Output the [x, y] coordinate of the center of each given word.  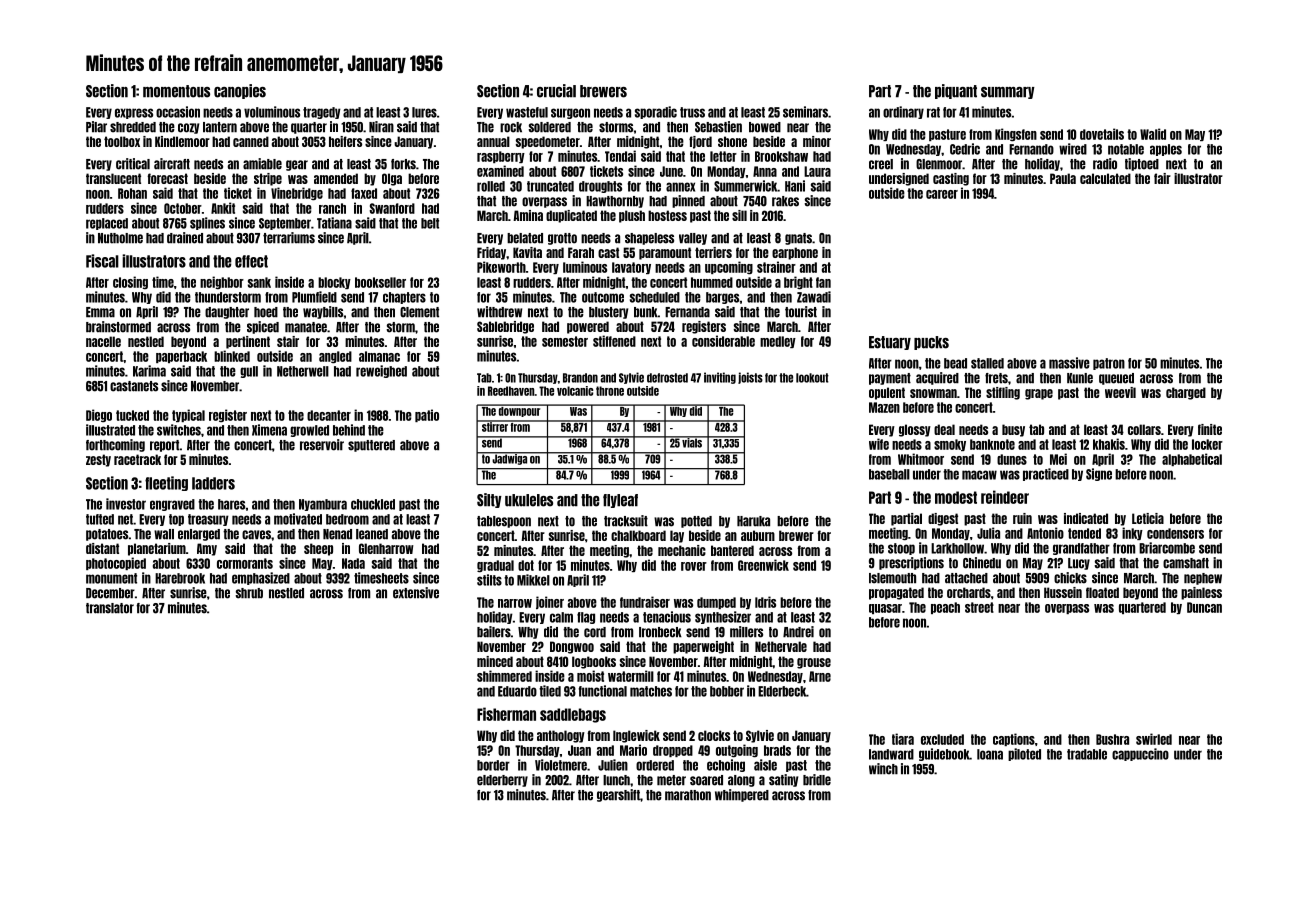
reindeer [1005, 497]
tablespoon [504, 522]
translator [110, 608]
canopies [240, 91]
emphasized [261, 578]
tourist [801, 312]
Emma [100, 312]
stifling [1003, 393]
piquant [956, 91]
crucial [556, 91]
